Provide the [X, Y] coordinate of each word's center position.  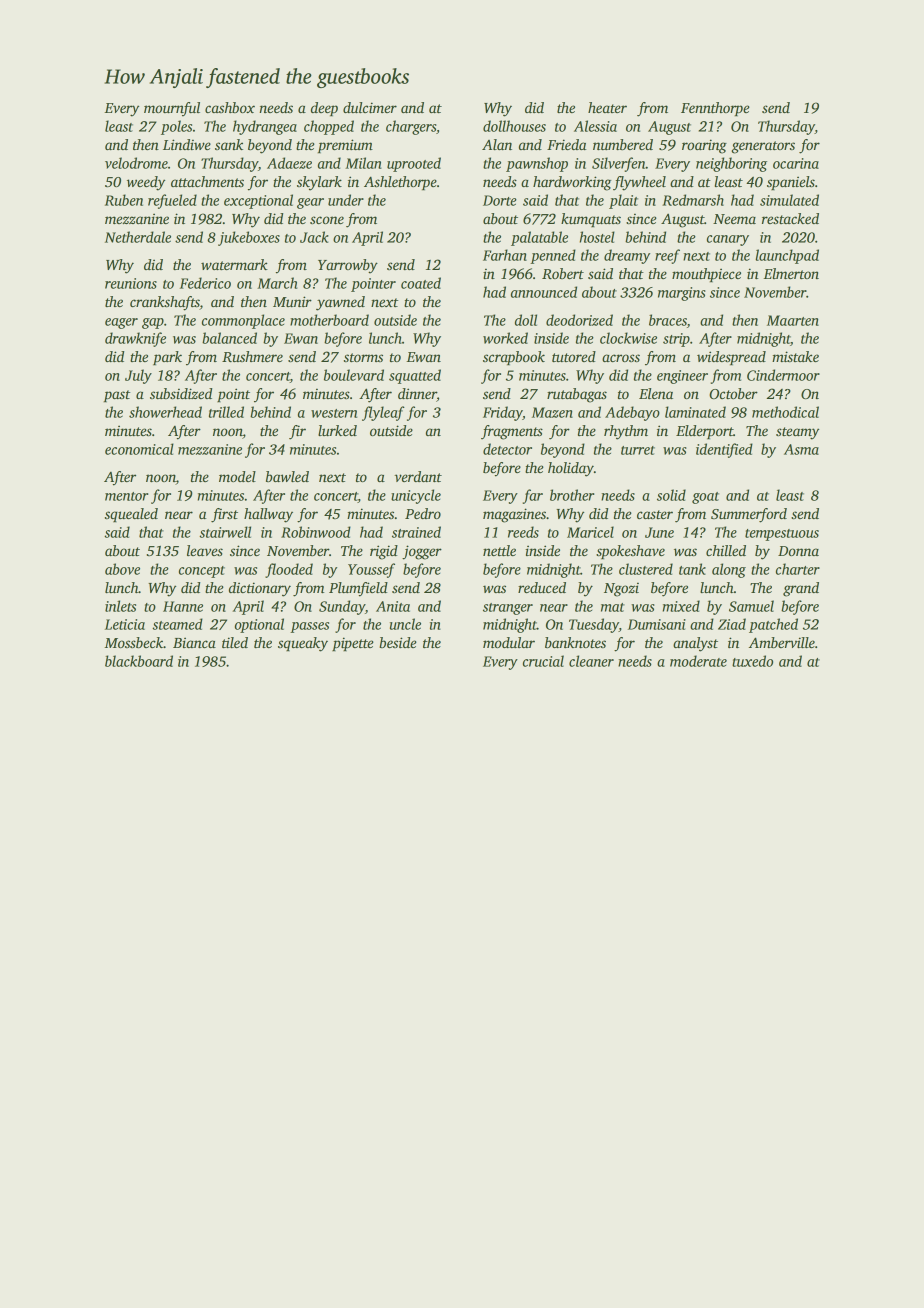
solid [671, 495]
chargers [411, 127]
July [138, 376]
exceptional [258, 201]
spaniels [791, 183]
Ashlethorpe [400, 183]
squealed [131, 515]
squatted [415, 376]
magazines [514, 515]
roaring [704, 146]
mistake [795, 356]
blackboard [139, 661]
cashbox [230, 107]
